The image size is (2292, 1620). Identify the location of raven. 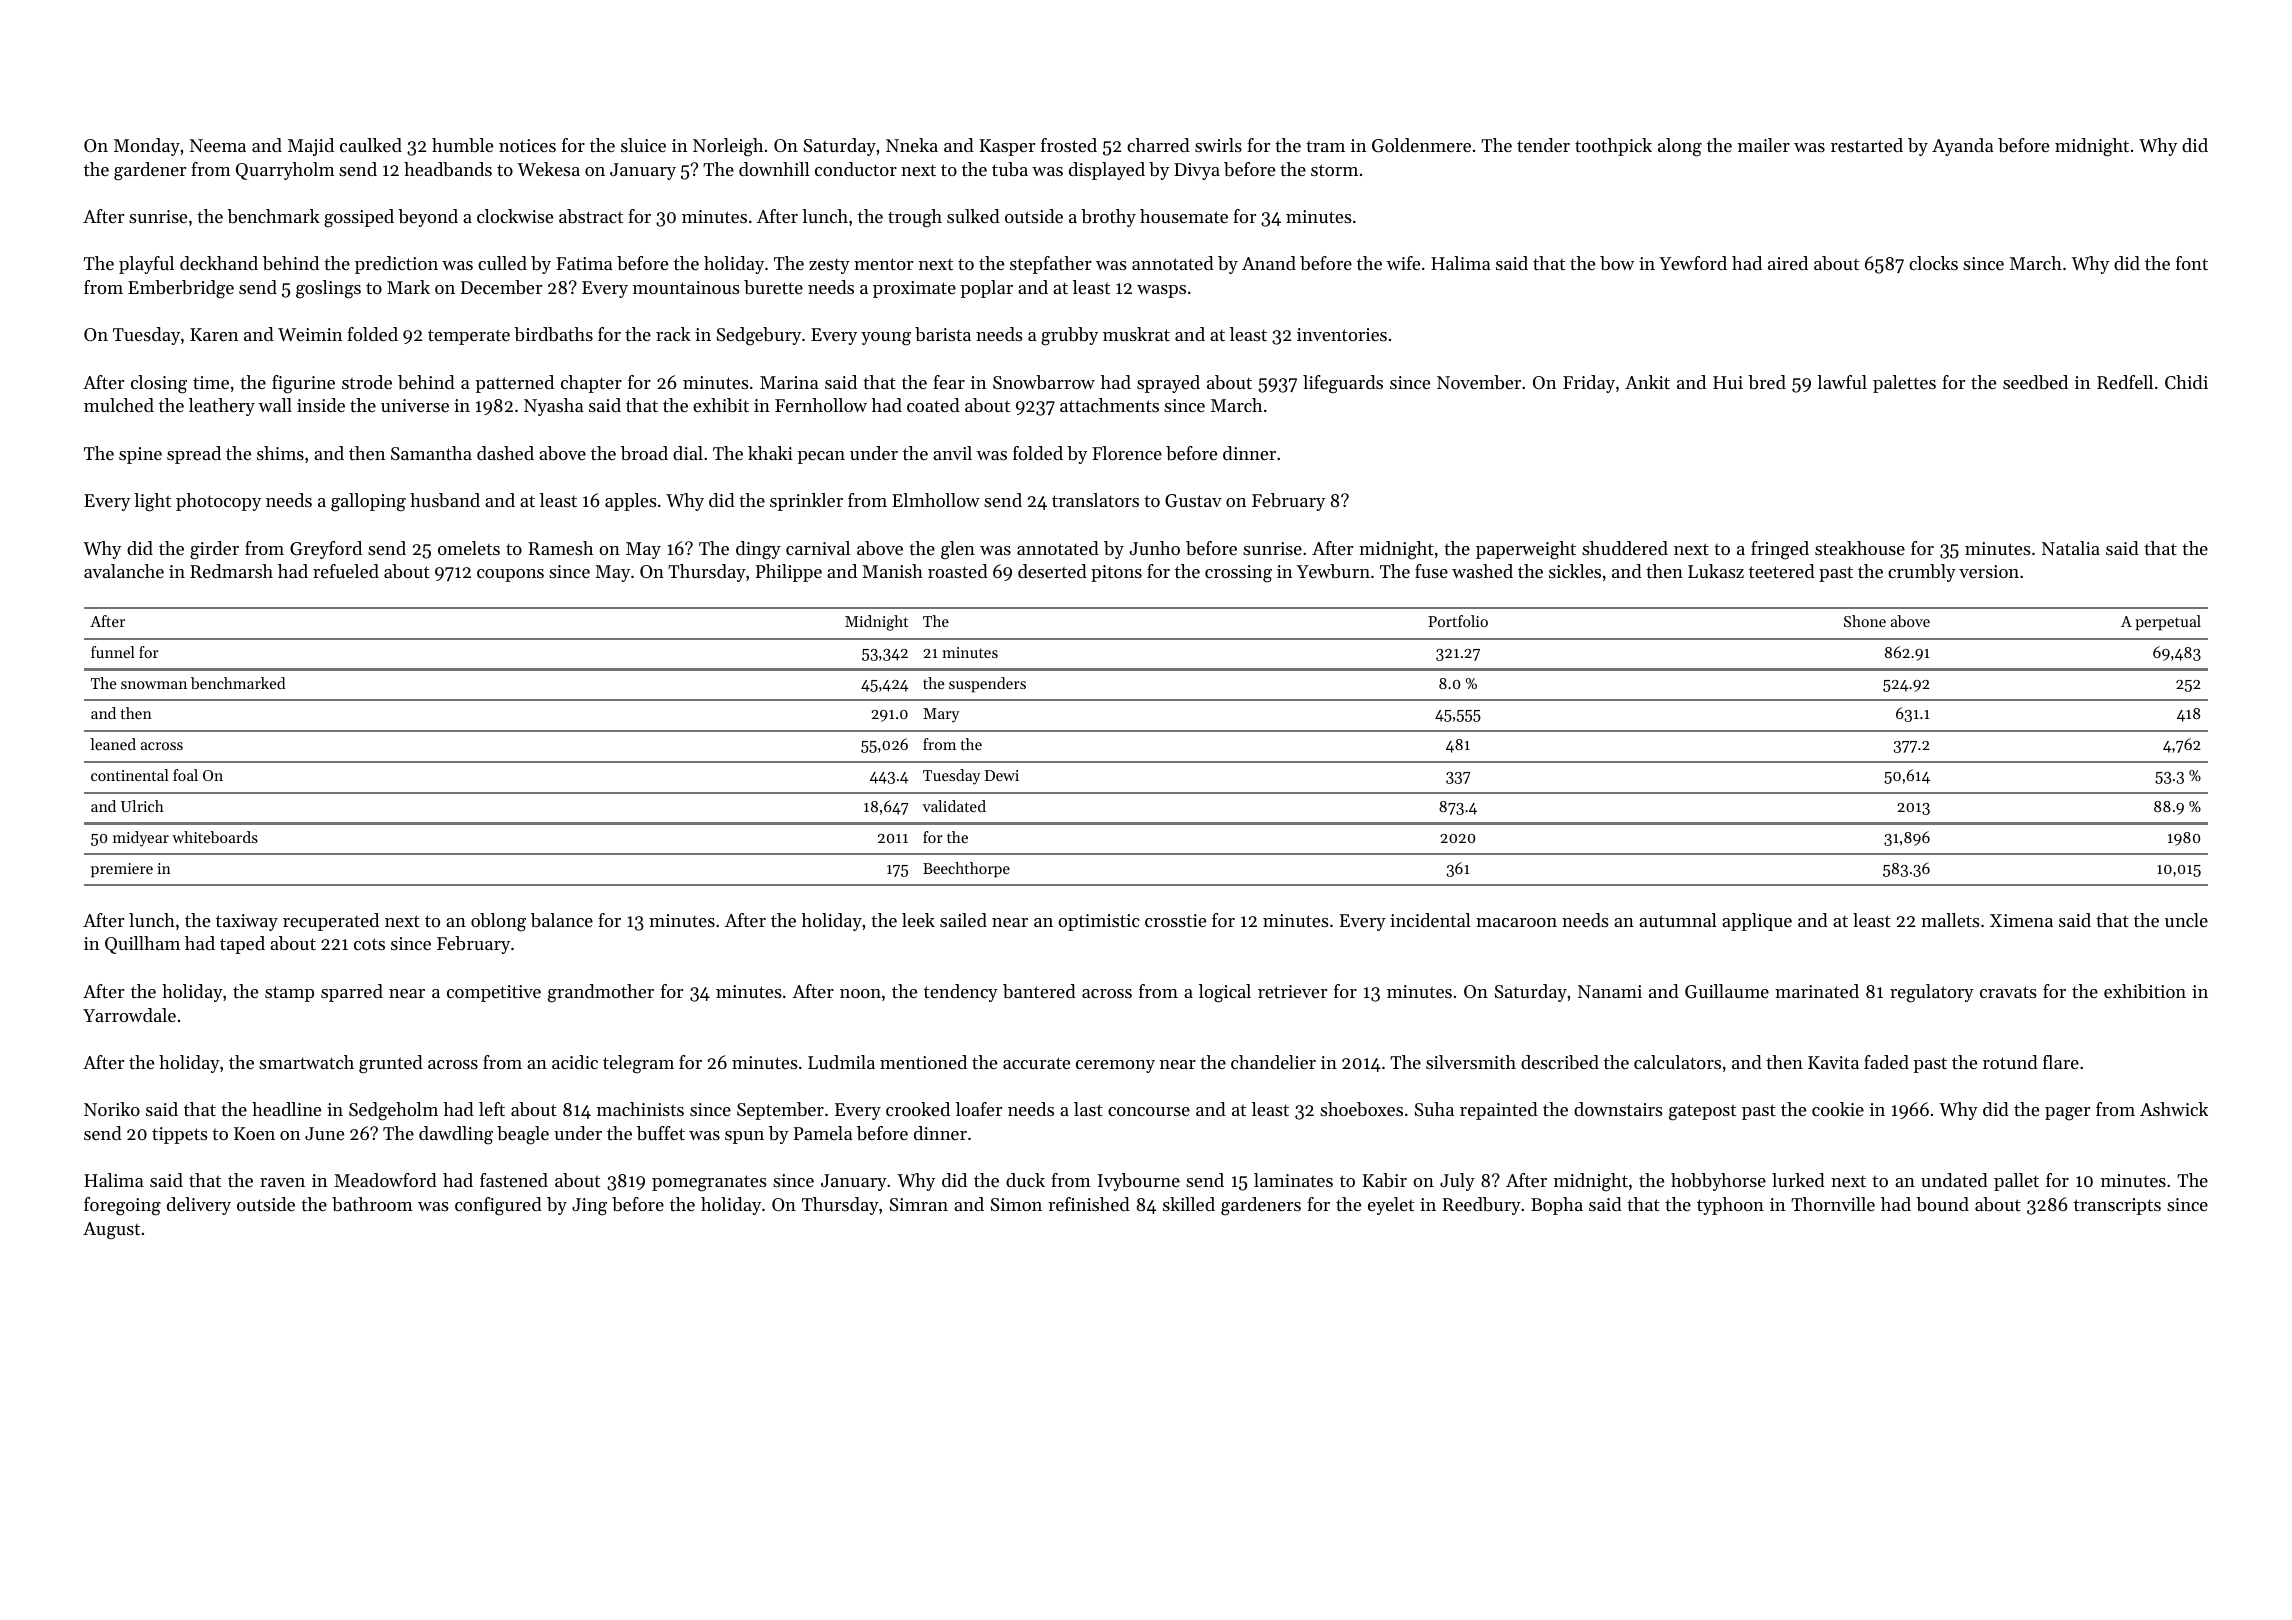
(282, 1182).
